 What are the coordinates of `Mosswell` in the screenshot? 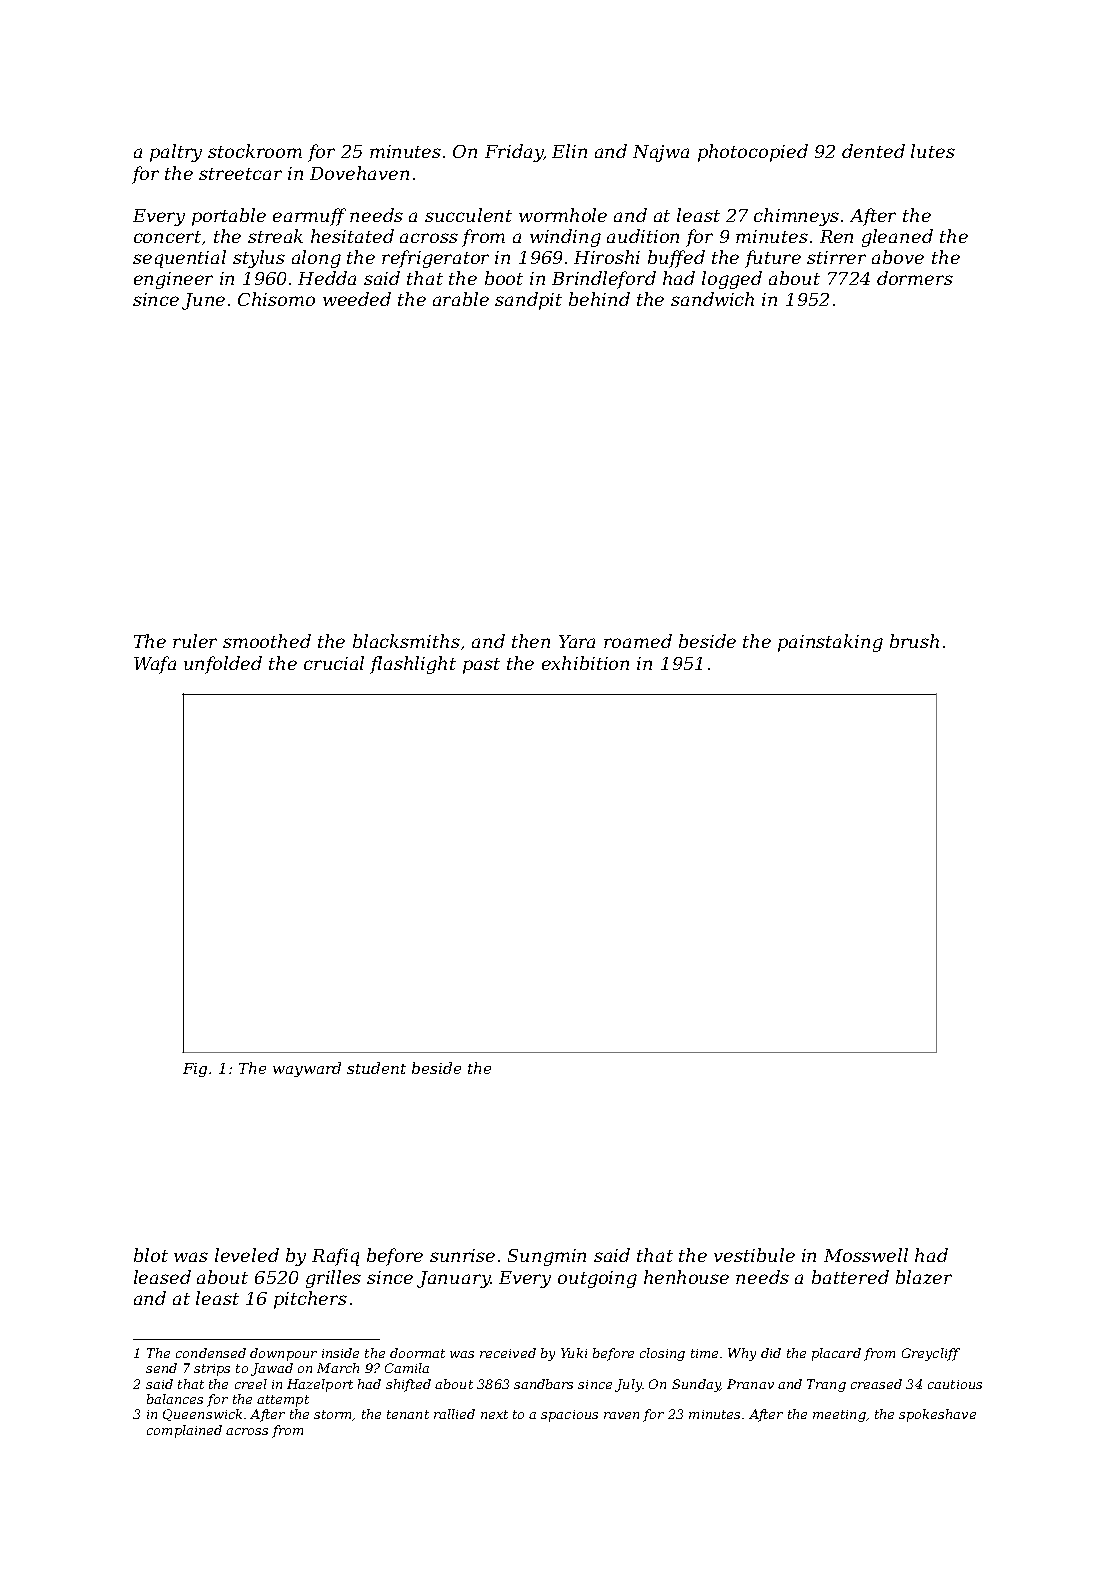 It's located at (866, 1255).
